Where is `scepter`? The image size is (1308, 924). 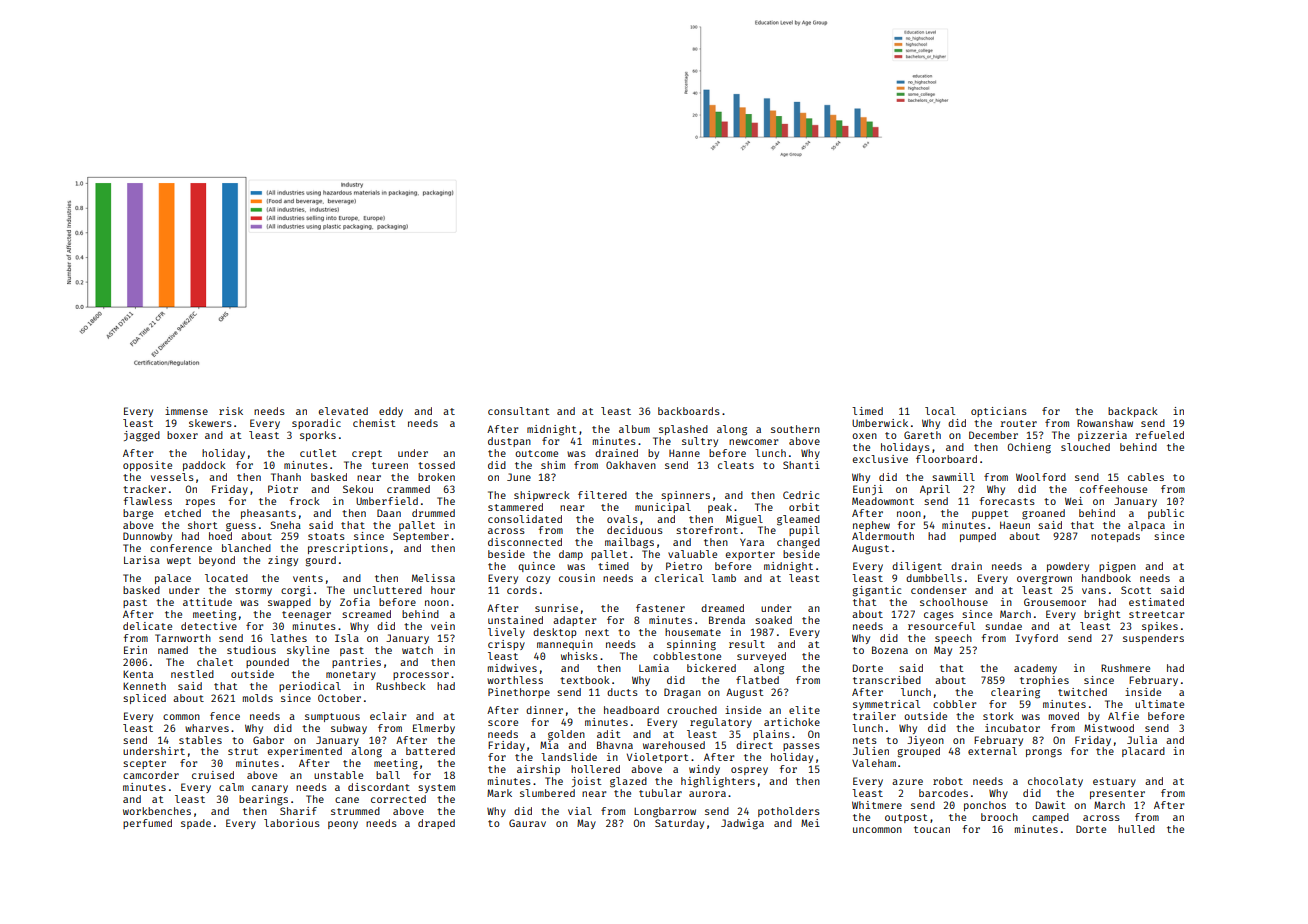
scepter is located at coordinates (144, 764).
